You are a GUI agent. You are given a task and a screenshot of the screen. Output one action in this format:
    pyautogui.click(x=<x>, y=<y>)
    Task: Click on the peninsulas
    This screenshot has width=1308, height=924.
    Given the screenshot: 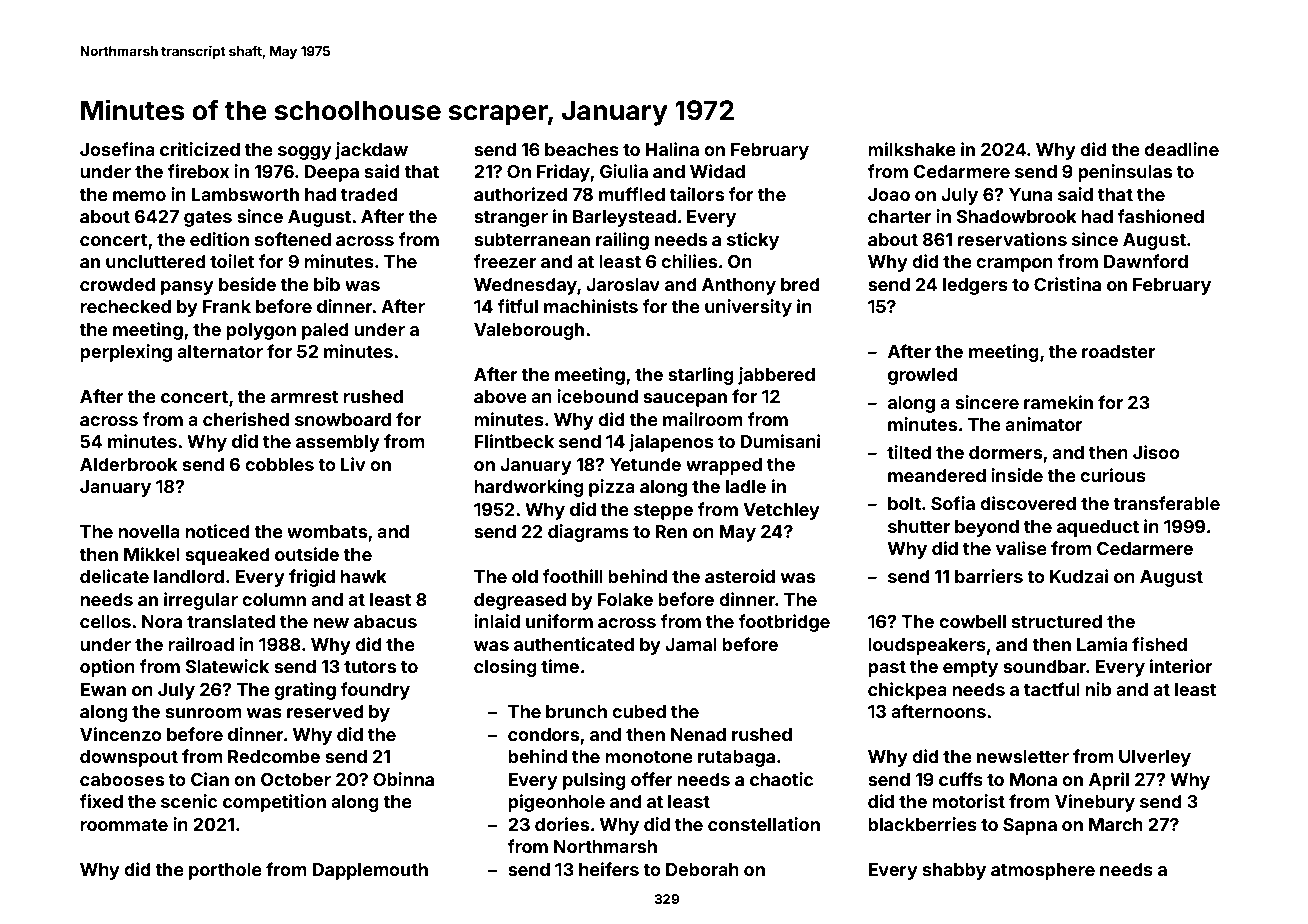 What is the action you would take?
    pyautogui.click(x=1125, y=173)
